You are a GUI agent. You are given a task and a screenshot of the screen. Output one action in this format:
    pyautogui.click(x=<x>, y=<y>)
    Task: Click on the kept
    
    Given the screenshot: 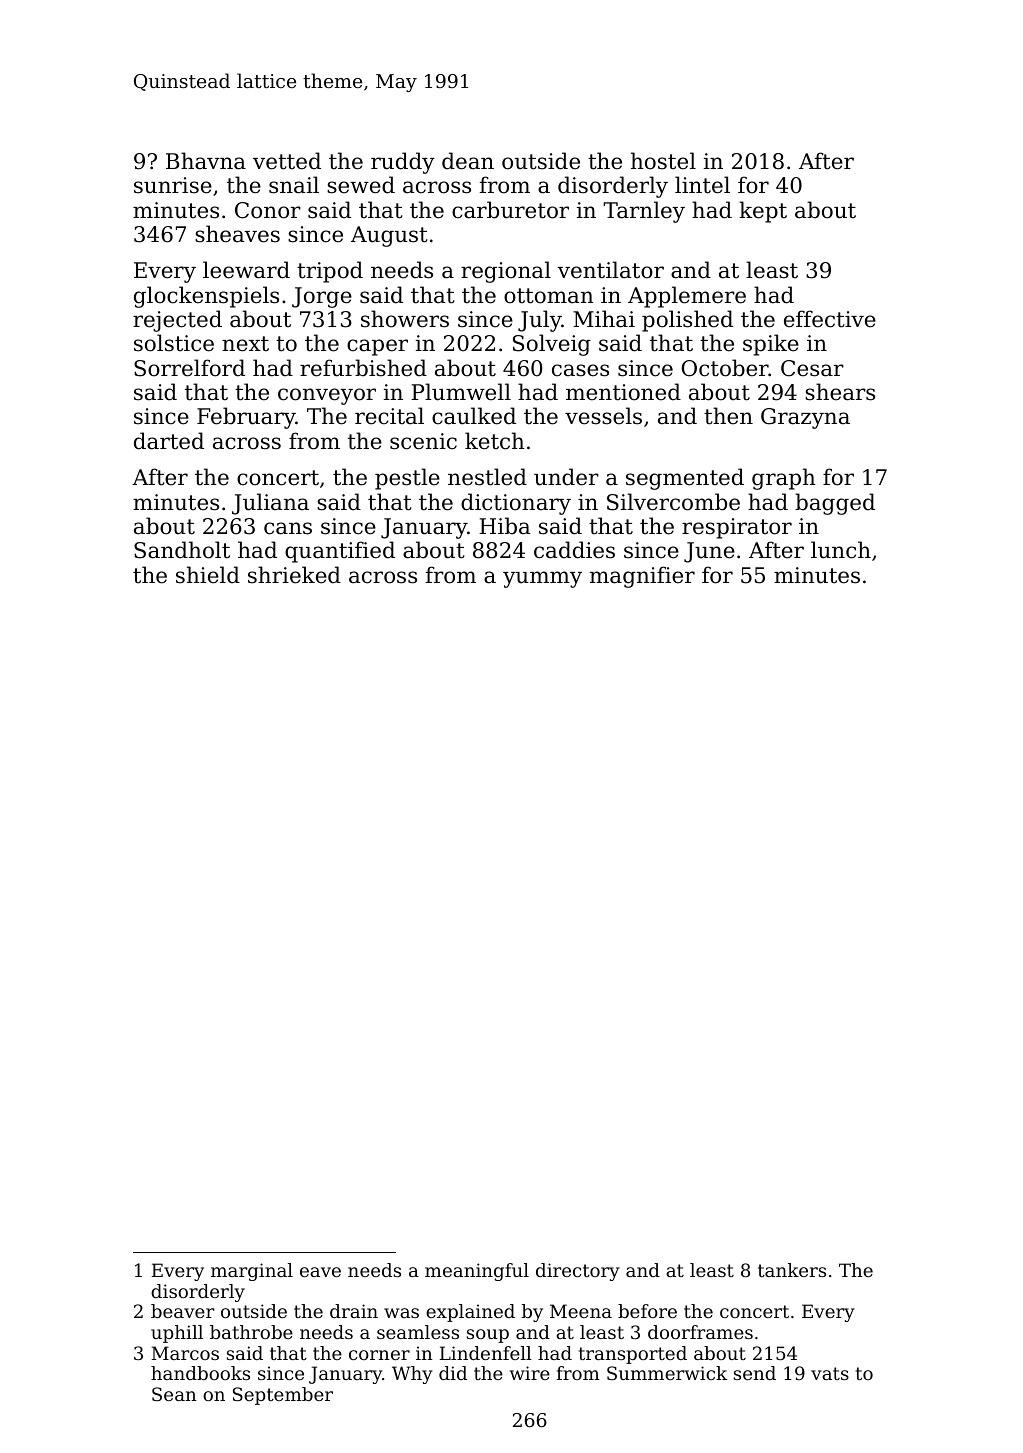 What is the action you would take?
    pyautogui.click(x=763, y=212)
